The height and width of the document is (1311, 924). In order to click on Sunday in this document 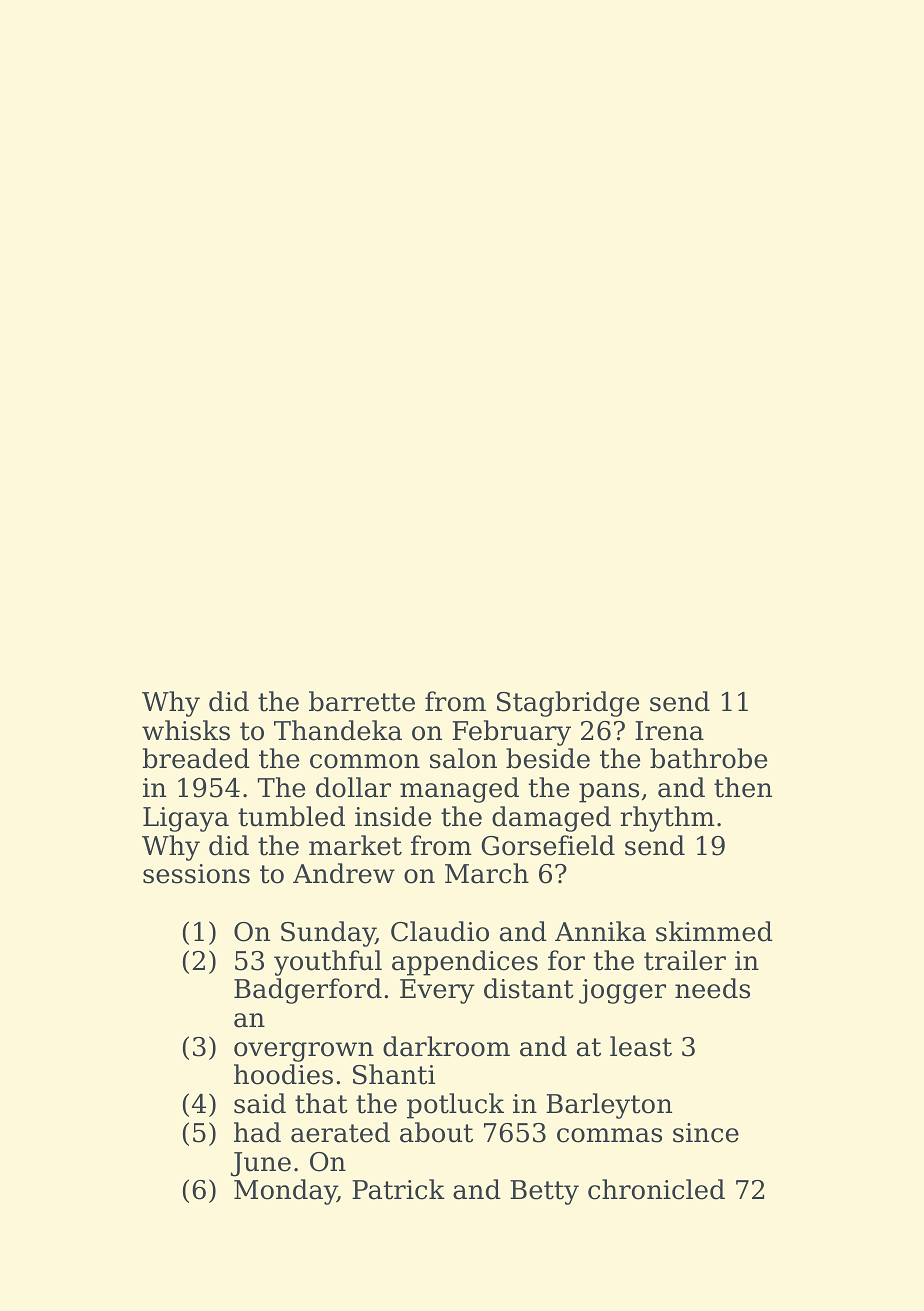, I will do `click(328, 934)`.
